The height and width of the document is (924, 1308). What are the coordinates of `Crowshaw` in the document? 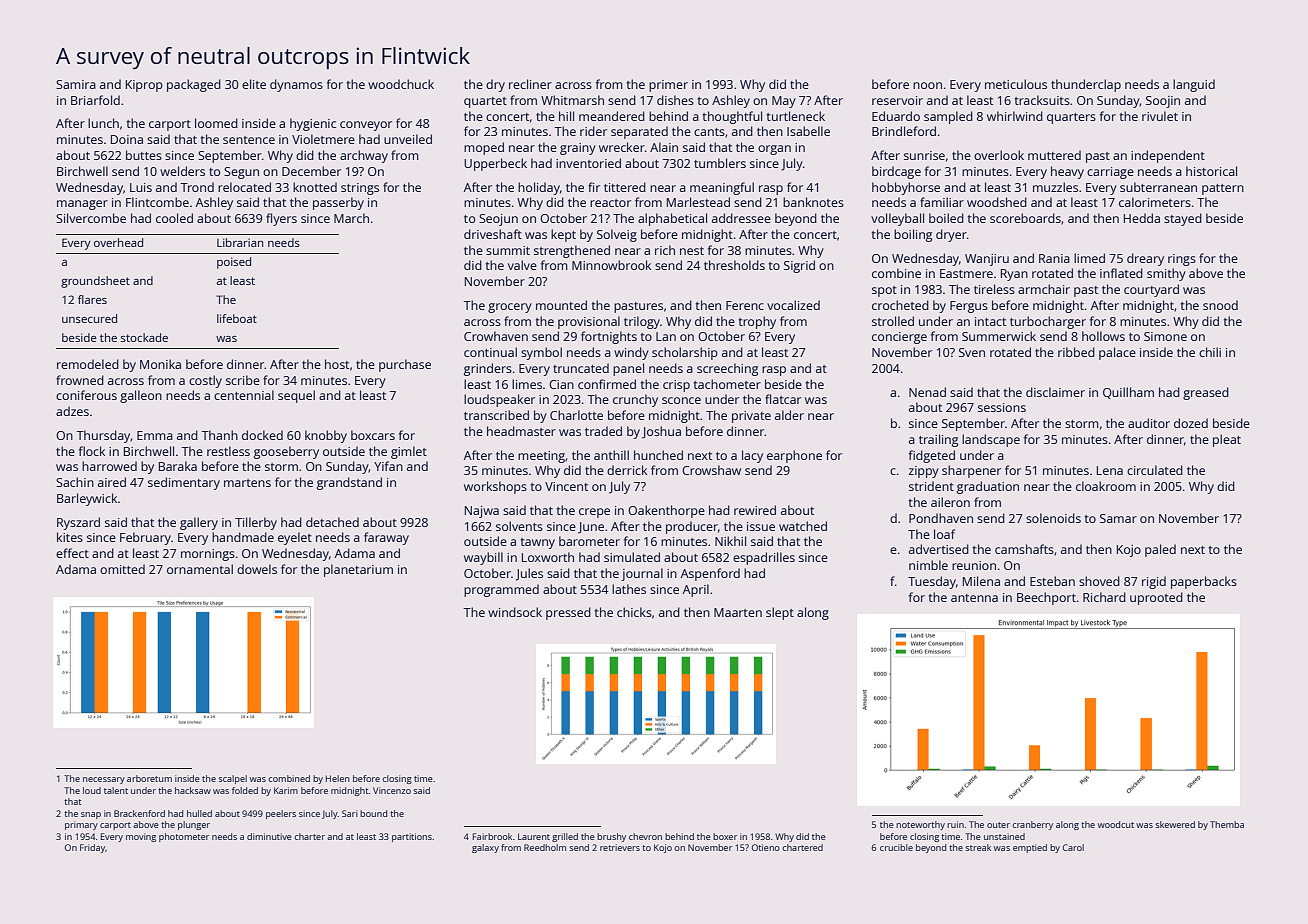 It's located at (711, 470).
